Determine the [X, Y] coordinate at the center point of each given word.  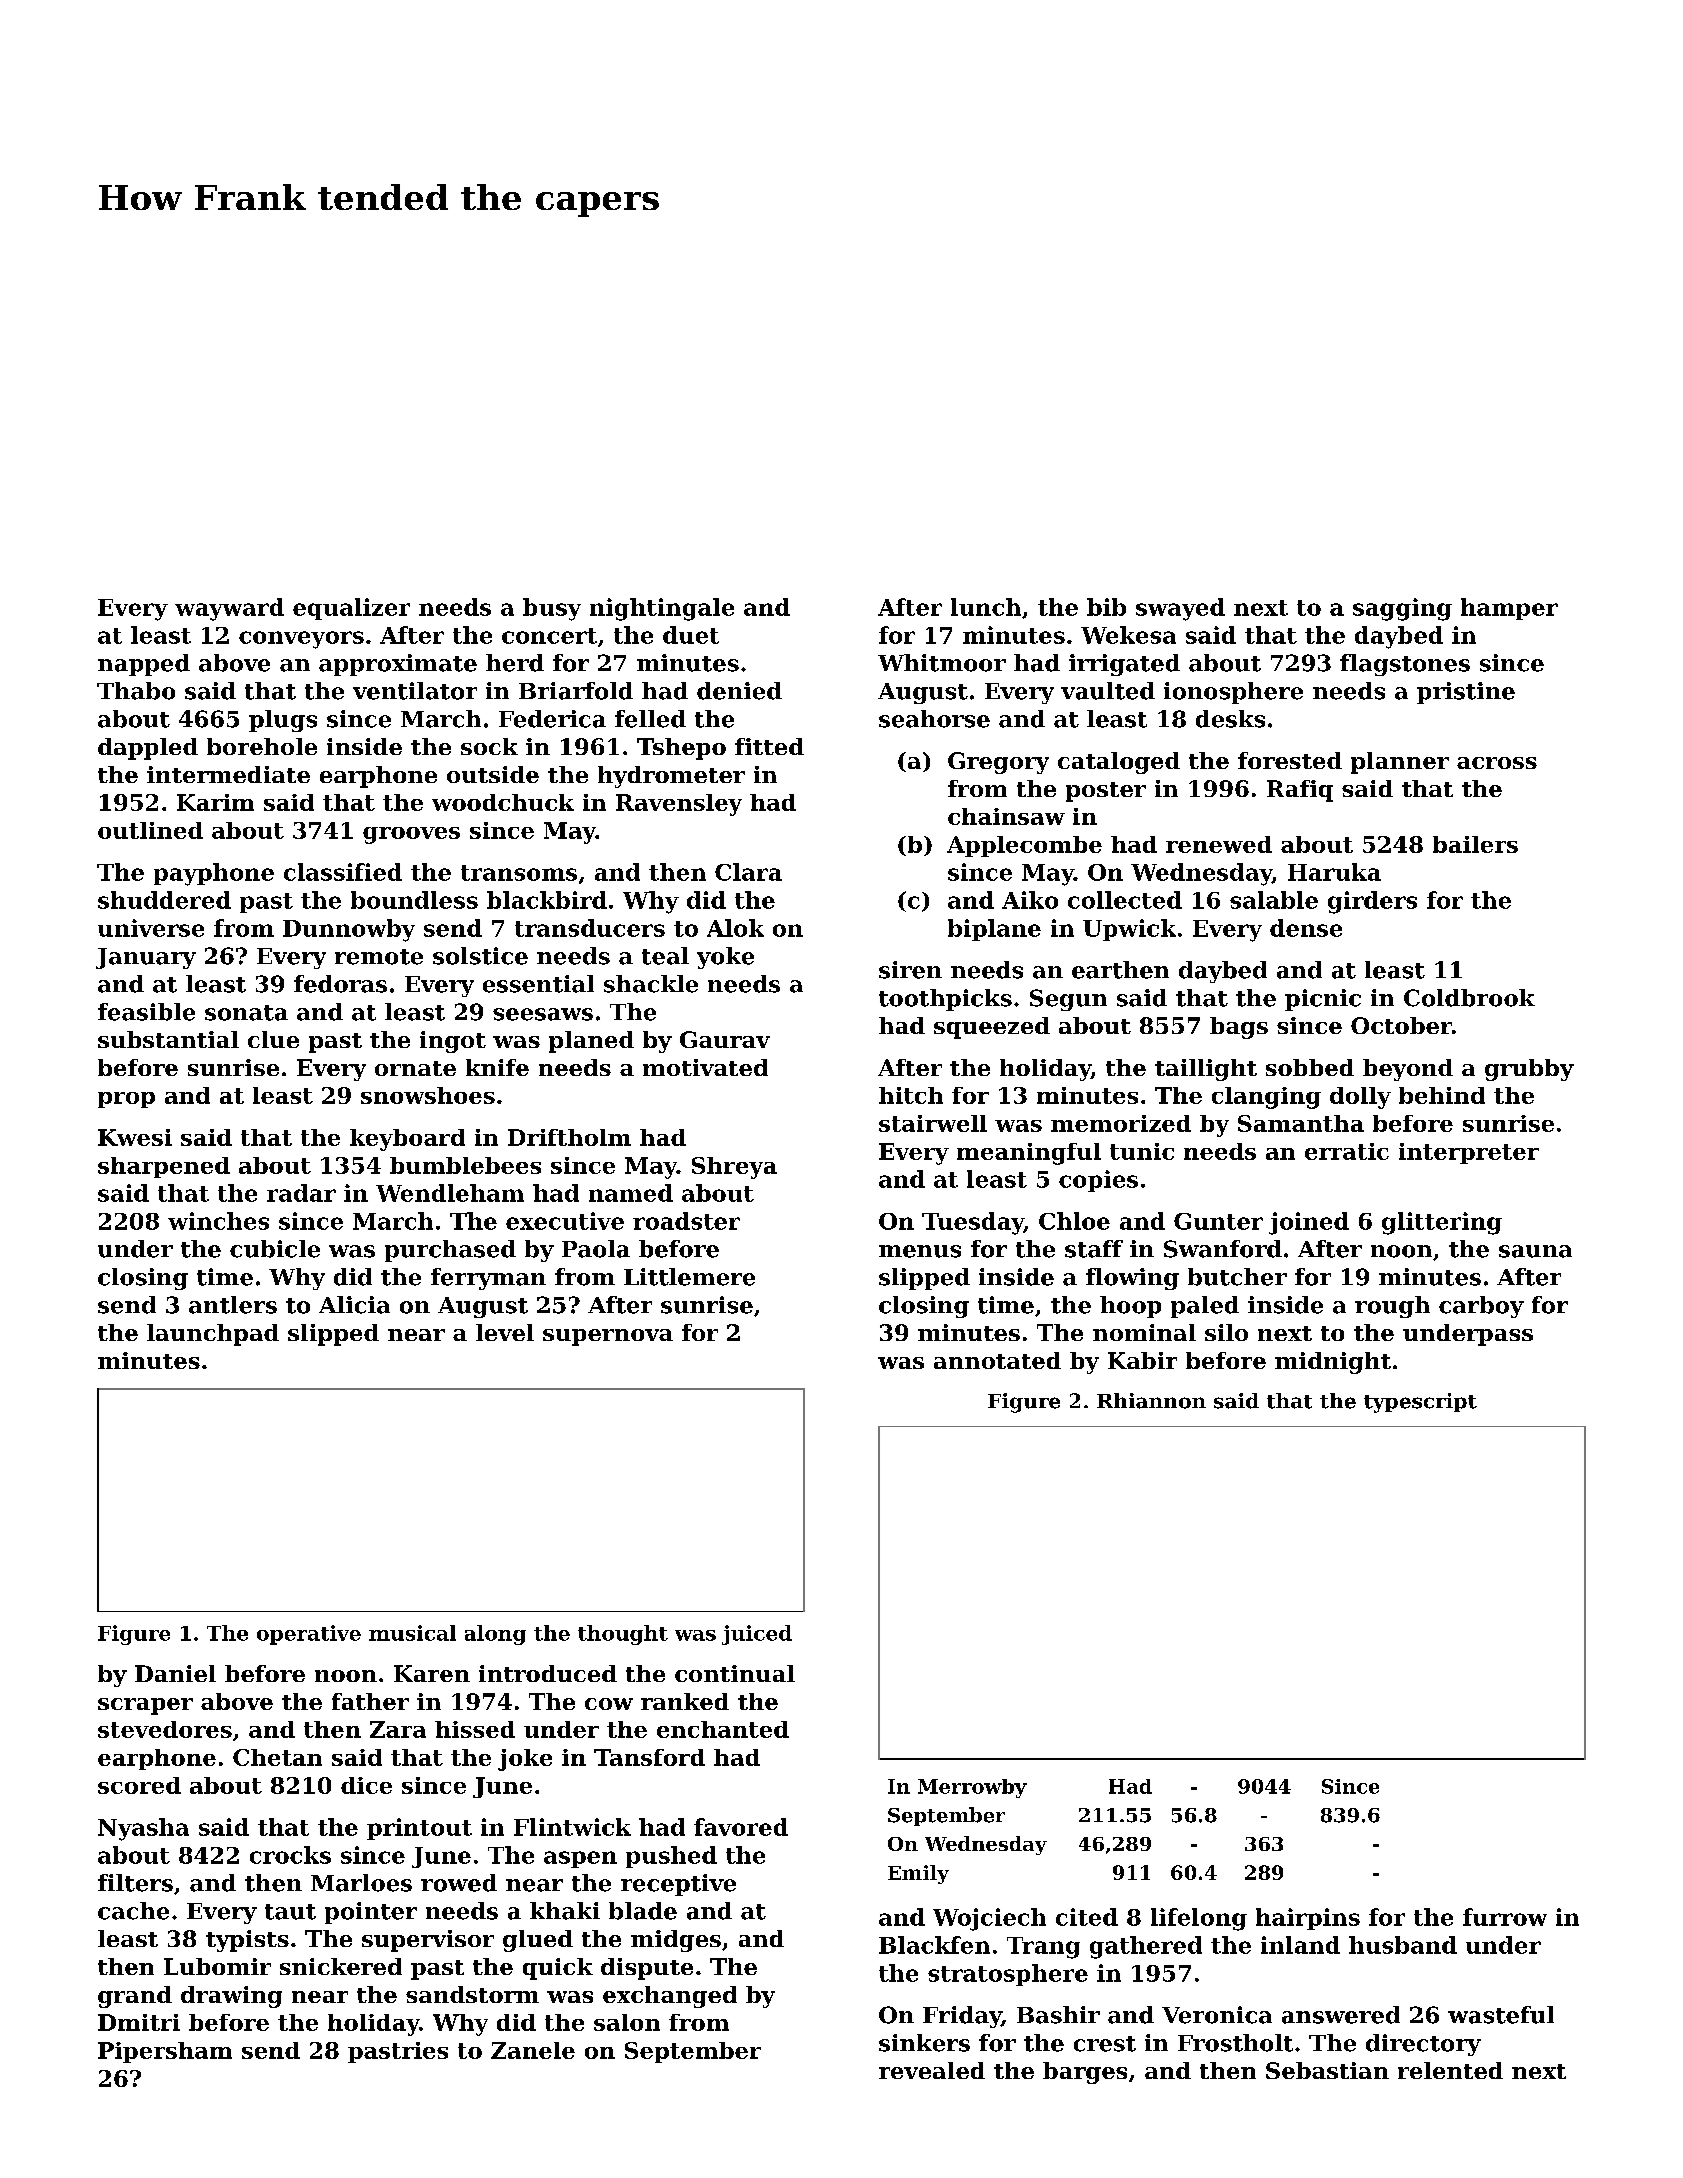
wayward [229, 609]
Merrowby [972, 1788]
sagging [1402, 609]
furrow [1505, 1917]
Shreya [734, 1168]
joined [1309, 1223]
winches [218, 1221]
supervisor [428, 1941]
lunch [986, 607]
